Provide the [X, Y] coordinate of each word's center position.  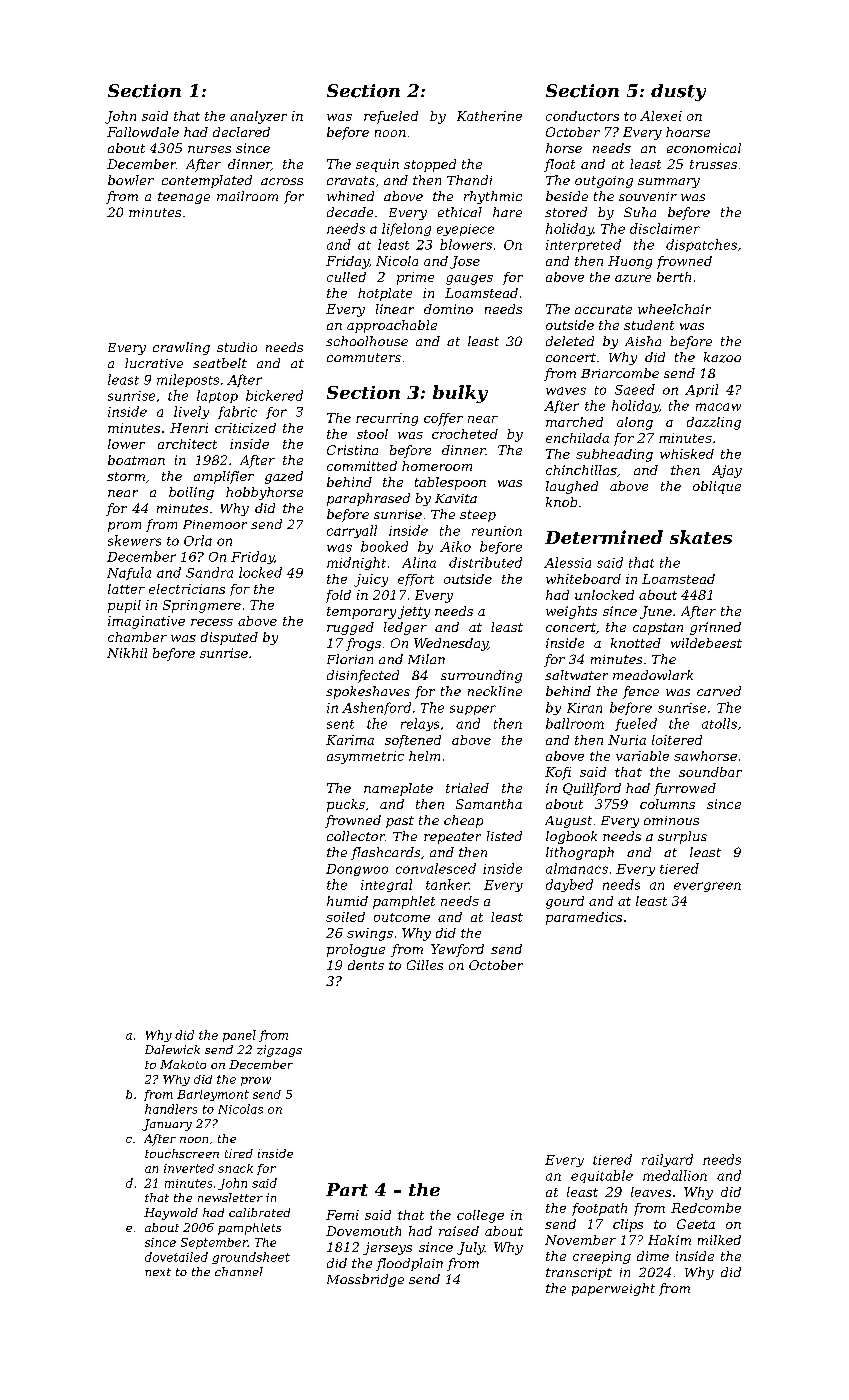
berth [674, 277]
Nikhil [127, 653]
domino [448, 309]
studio [237, 347]
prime [415, 278]
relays [420, 724]
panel [239, 1036]
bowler [131, 180]
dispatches [701, 245]
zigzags [279, 1051]
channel [239, 1271]
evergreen [707, 887]
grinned [715, 628]
